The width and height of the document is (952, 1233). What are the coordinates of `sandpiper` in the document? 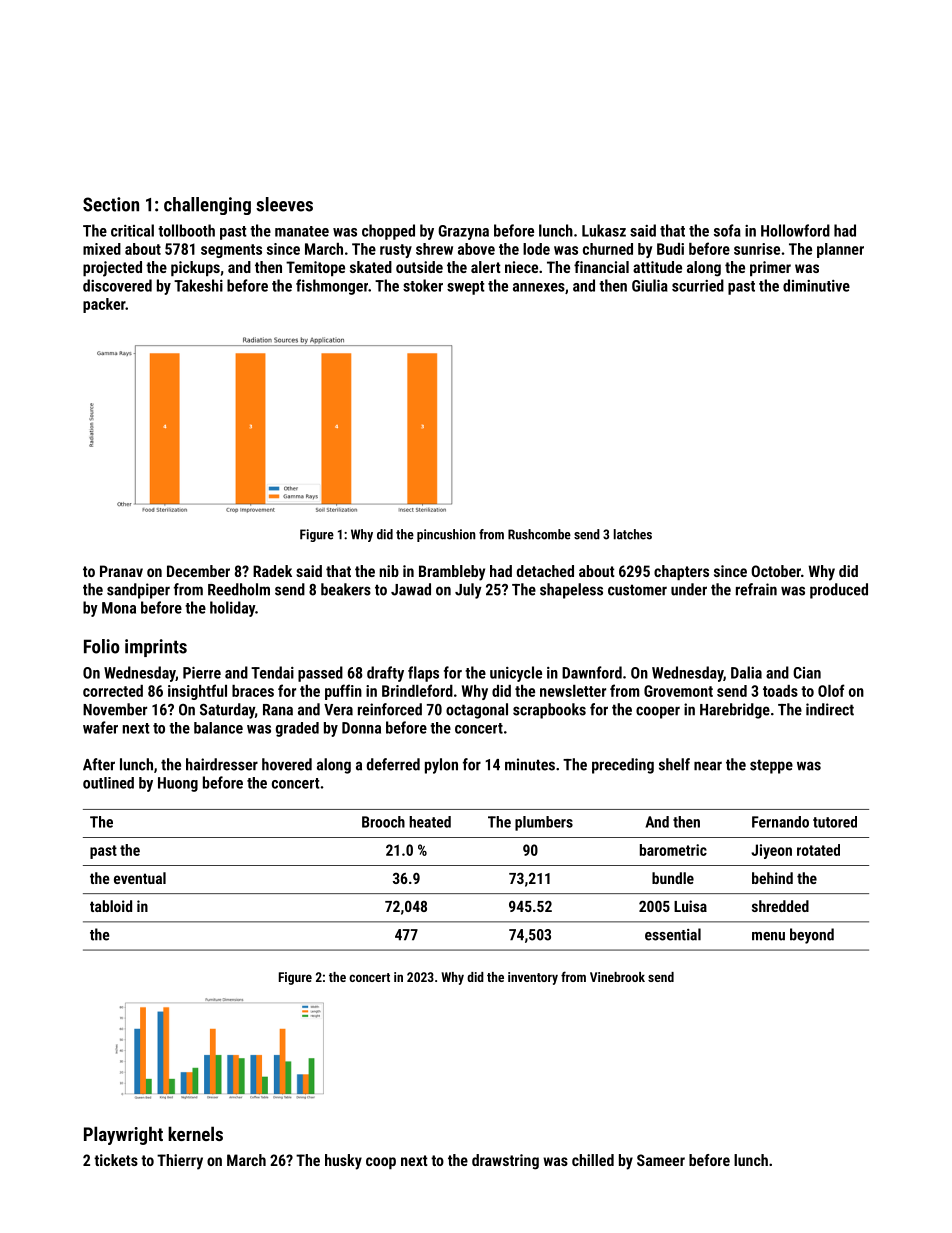 It's located at (138, 591).
